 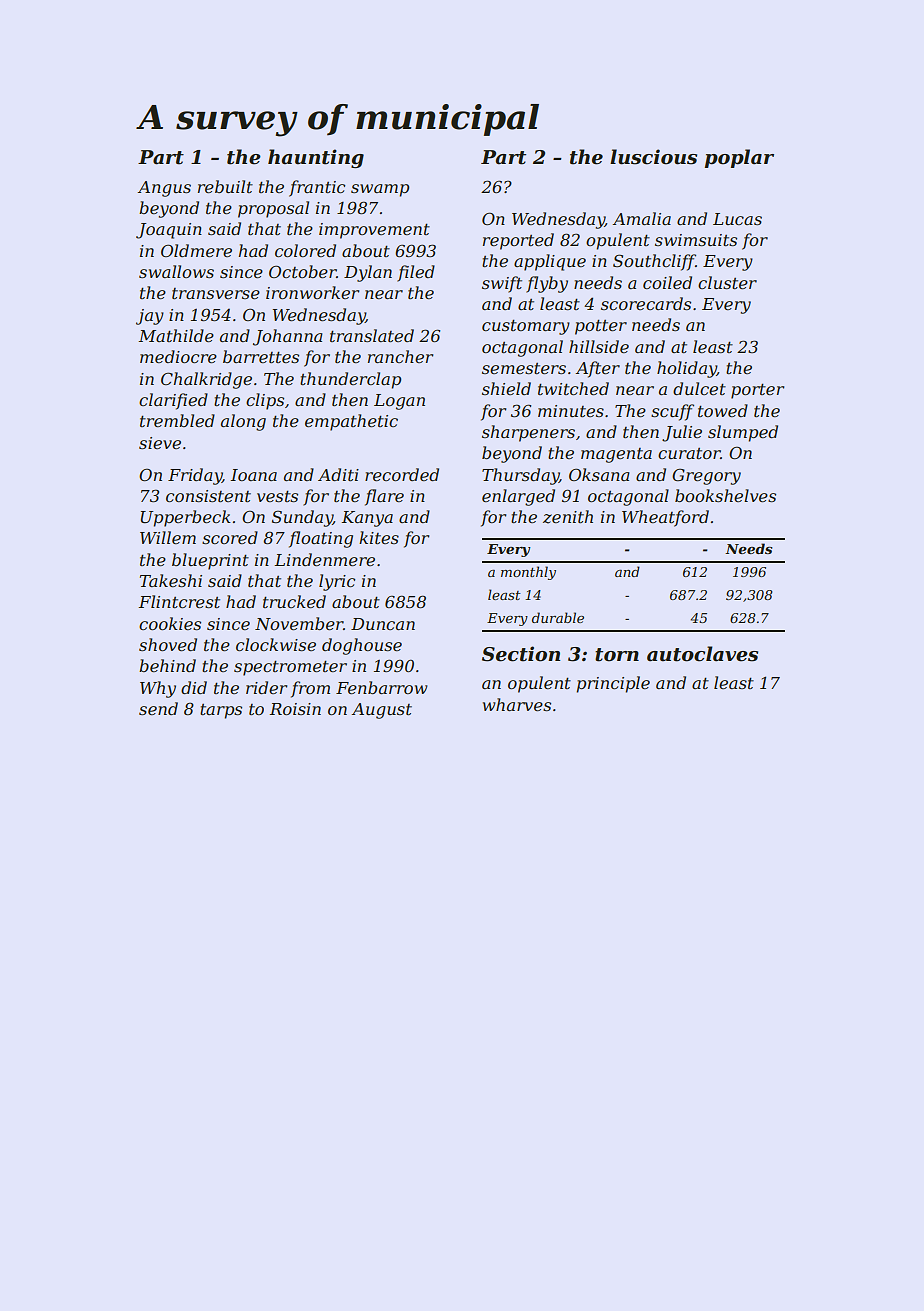 I want to click on Dylan, so click(x=368, y=273).
